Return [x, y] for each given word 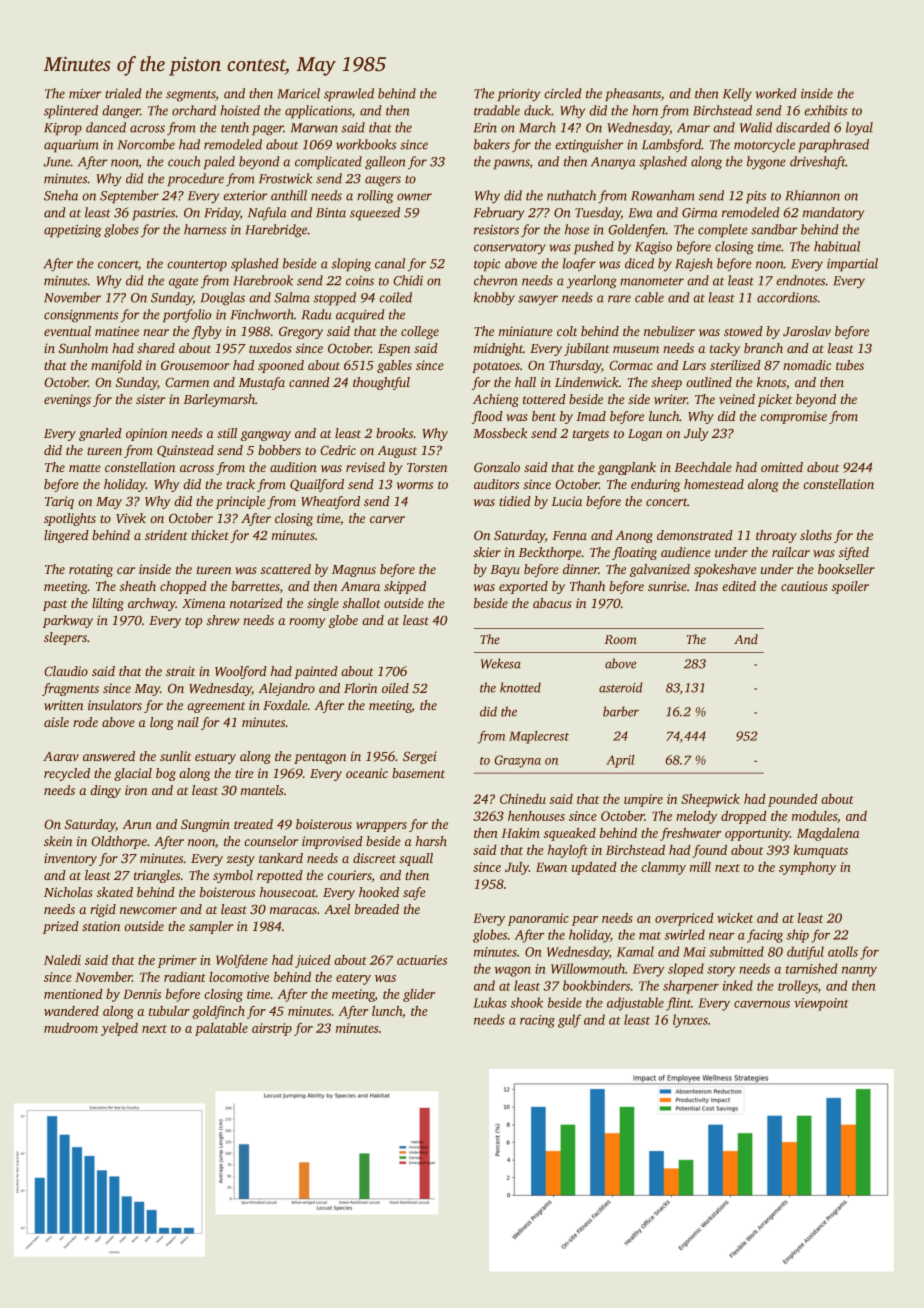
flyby [207, 332]
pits [756, 197]
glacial [133, 774]
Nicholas [68, 892]
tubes [850, 365]
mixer [85, 94]
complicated [328, 162]
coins [360, 281]
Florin [360, 688]
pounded [792, 800]
